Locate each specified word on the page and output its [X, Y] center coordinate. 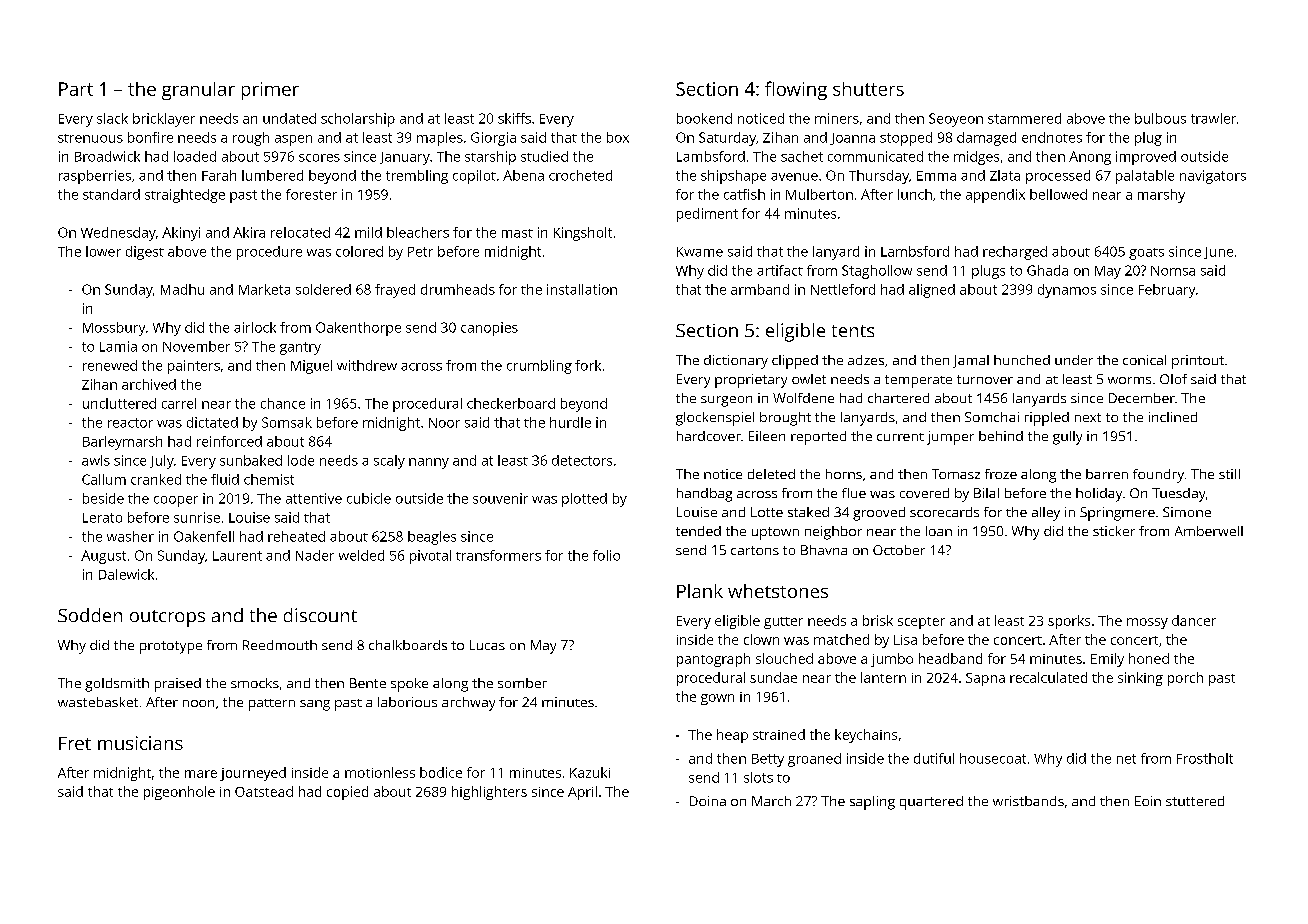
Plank [700, 591]
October [899, 550]
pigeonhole [179, 793]
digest [145, 253]
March [771, 801]
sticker [1114, 531]
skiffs [514, 118]
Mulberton [819, 194]
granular [198, 91]
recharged [1015, 253]
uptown [775, 533]
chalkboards [408, 645]
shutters [868, 89]
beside [103, 498]
